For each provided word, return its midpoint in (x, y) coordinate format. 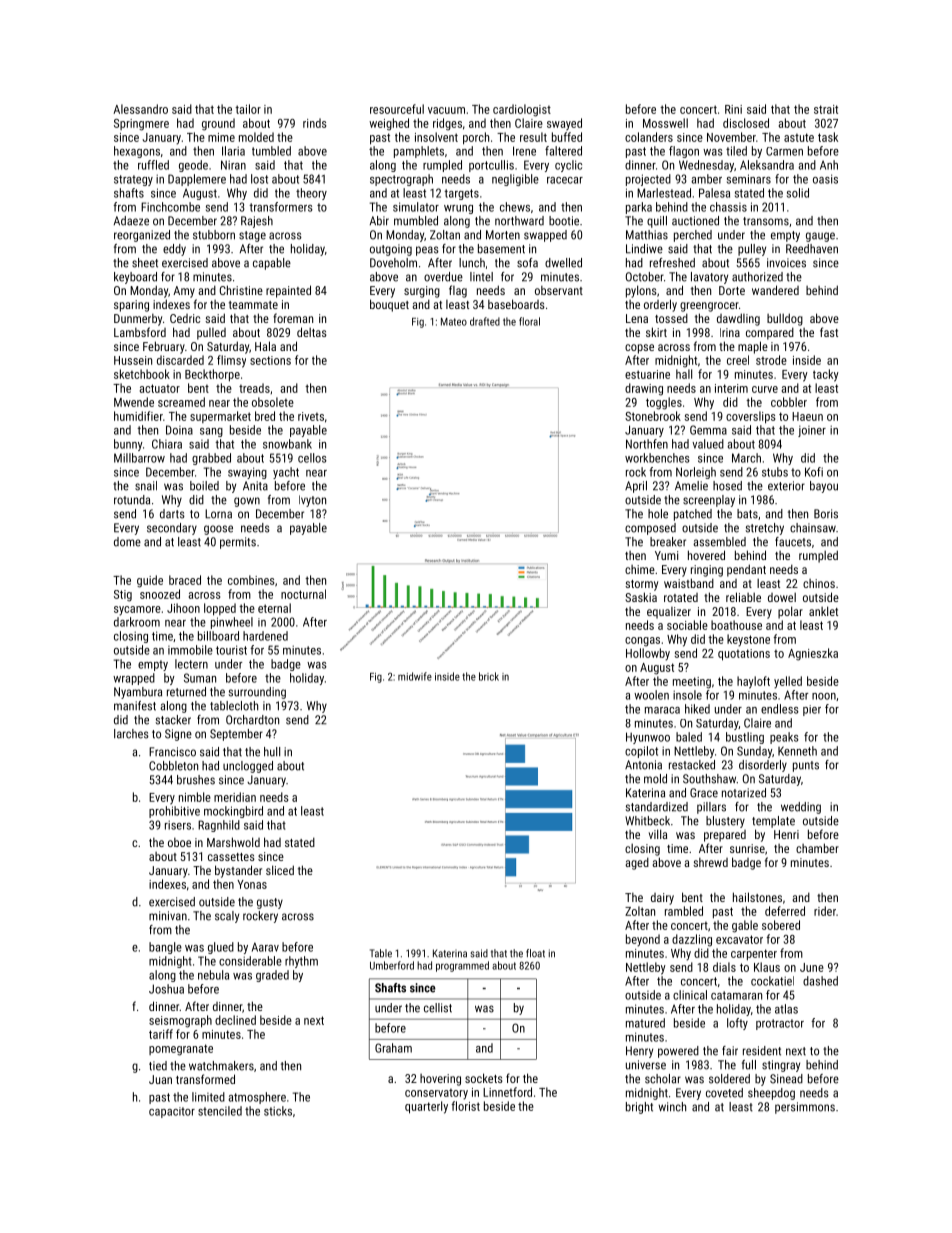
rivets (311, 416)
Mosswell (665, 123)
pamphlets (419, 152)
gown (247, 502)
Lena (637, 318)
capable (272, 264)
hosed (727, 486)
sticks (278, 1111)
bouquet (389, 305)
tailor (248, 109)
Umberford (392, 965)
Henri (786, 834)
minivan (168, 916)
